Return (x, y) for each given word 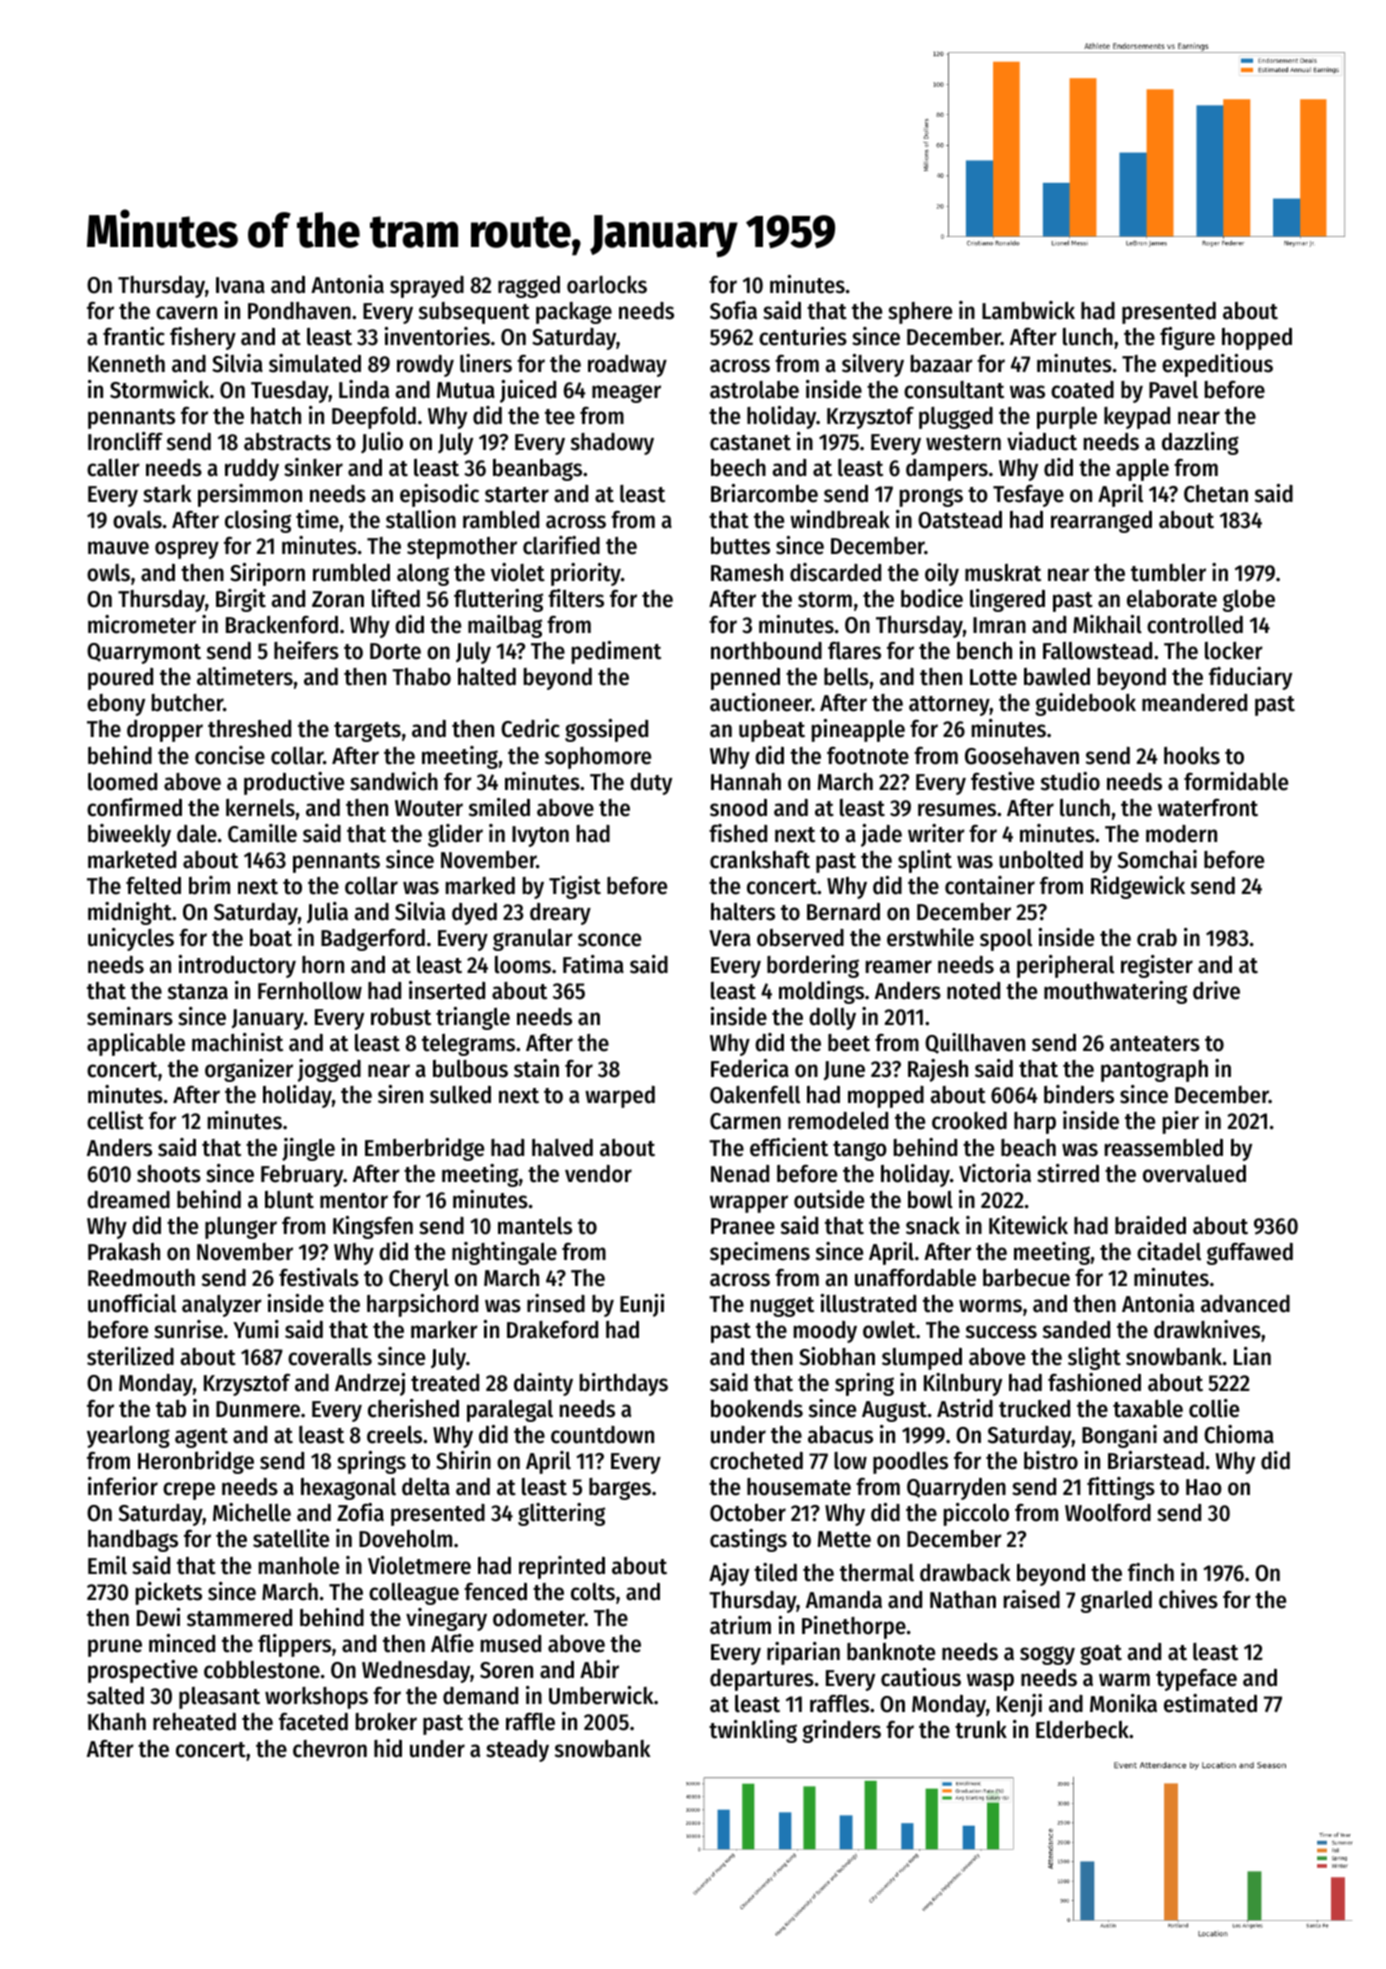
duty (651, 784)
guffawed (1250, 1253)
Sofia (733, 310)
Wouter (429, 808)
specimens (760, 1253)
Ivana (240, 285)
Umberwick (601, 1695)
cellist (115, 1120)
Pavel (1173, 390)
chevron (330, 1749)
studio (1070, 781)
